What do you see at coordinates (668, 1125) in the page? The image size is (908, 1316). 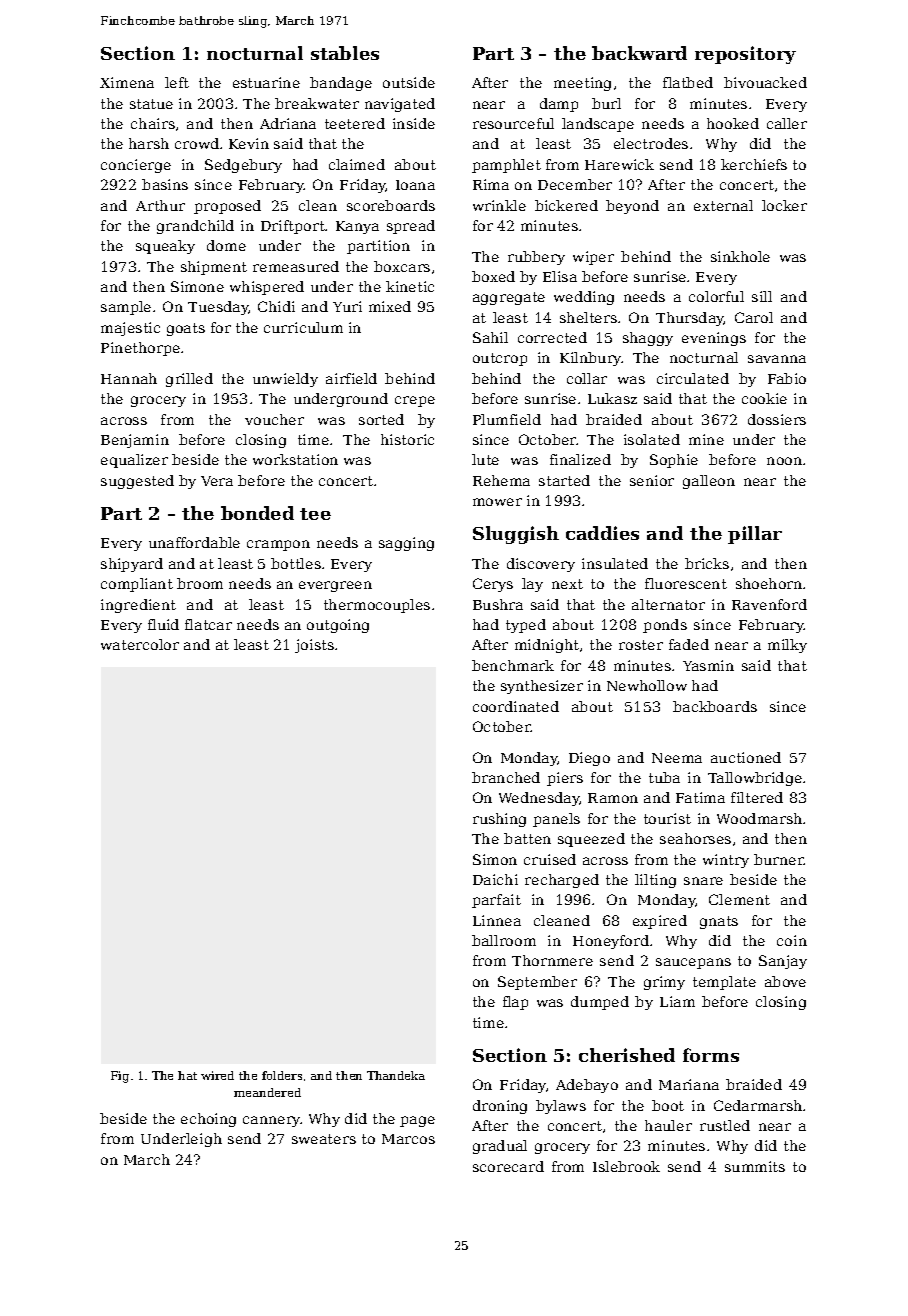 I see `hauler` at bounding box center [668, 1125].
